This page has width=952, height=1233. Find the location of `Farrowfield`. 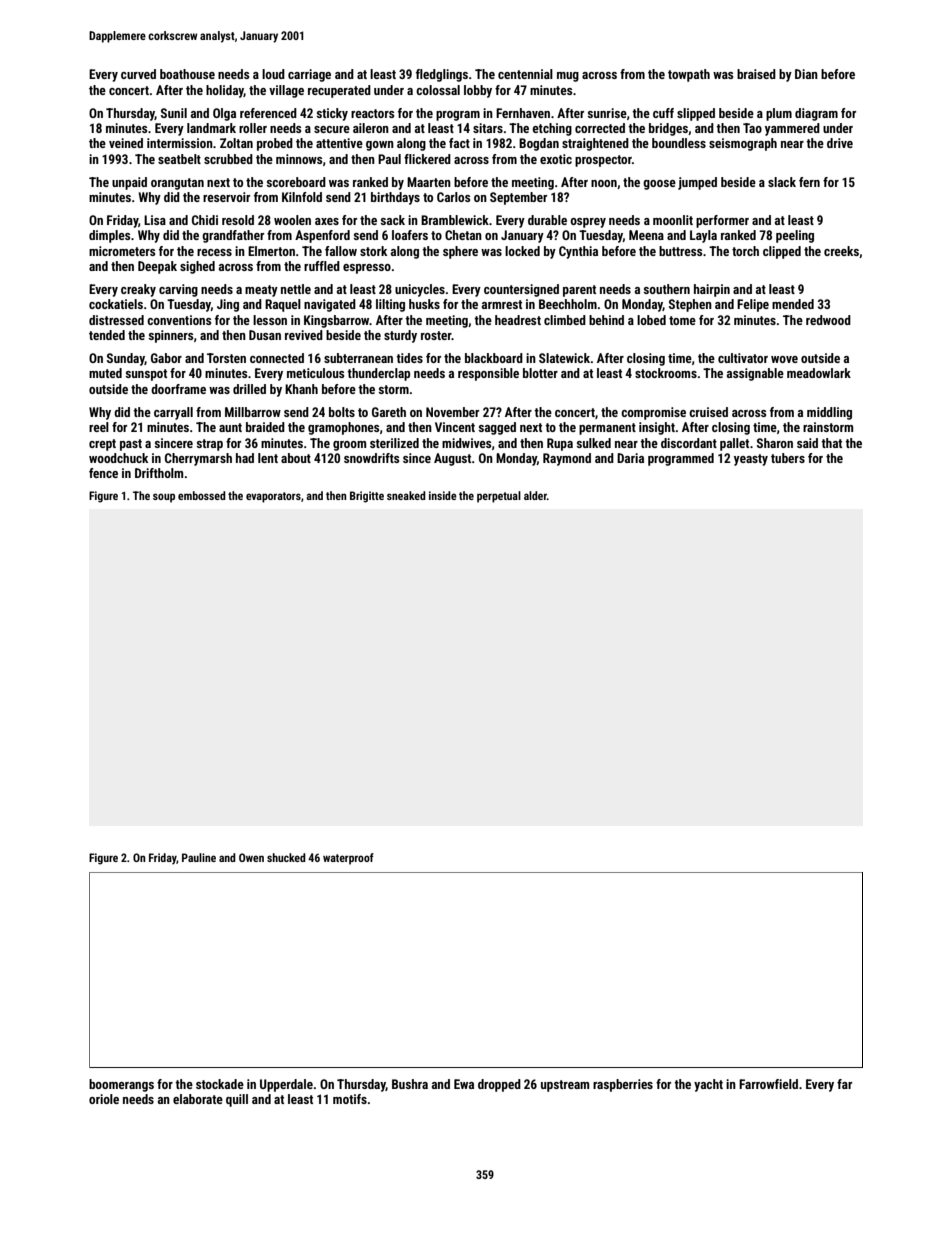

Farrowfield is located at coordinates (768, 1084).
